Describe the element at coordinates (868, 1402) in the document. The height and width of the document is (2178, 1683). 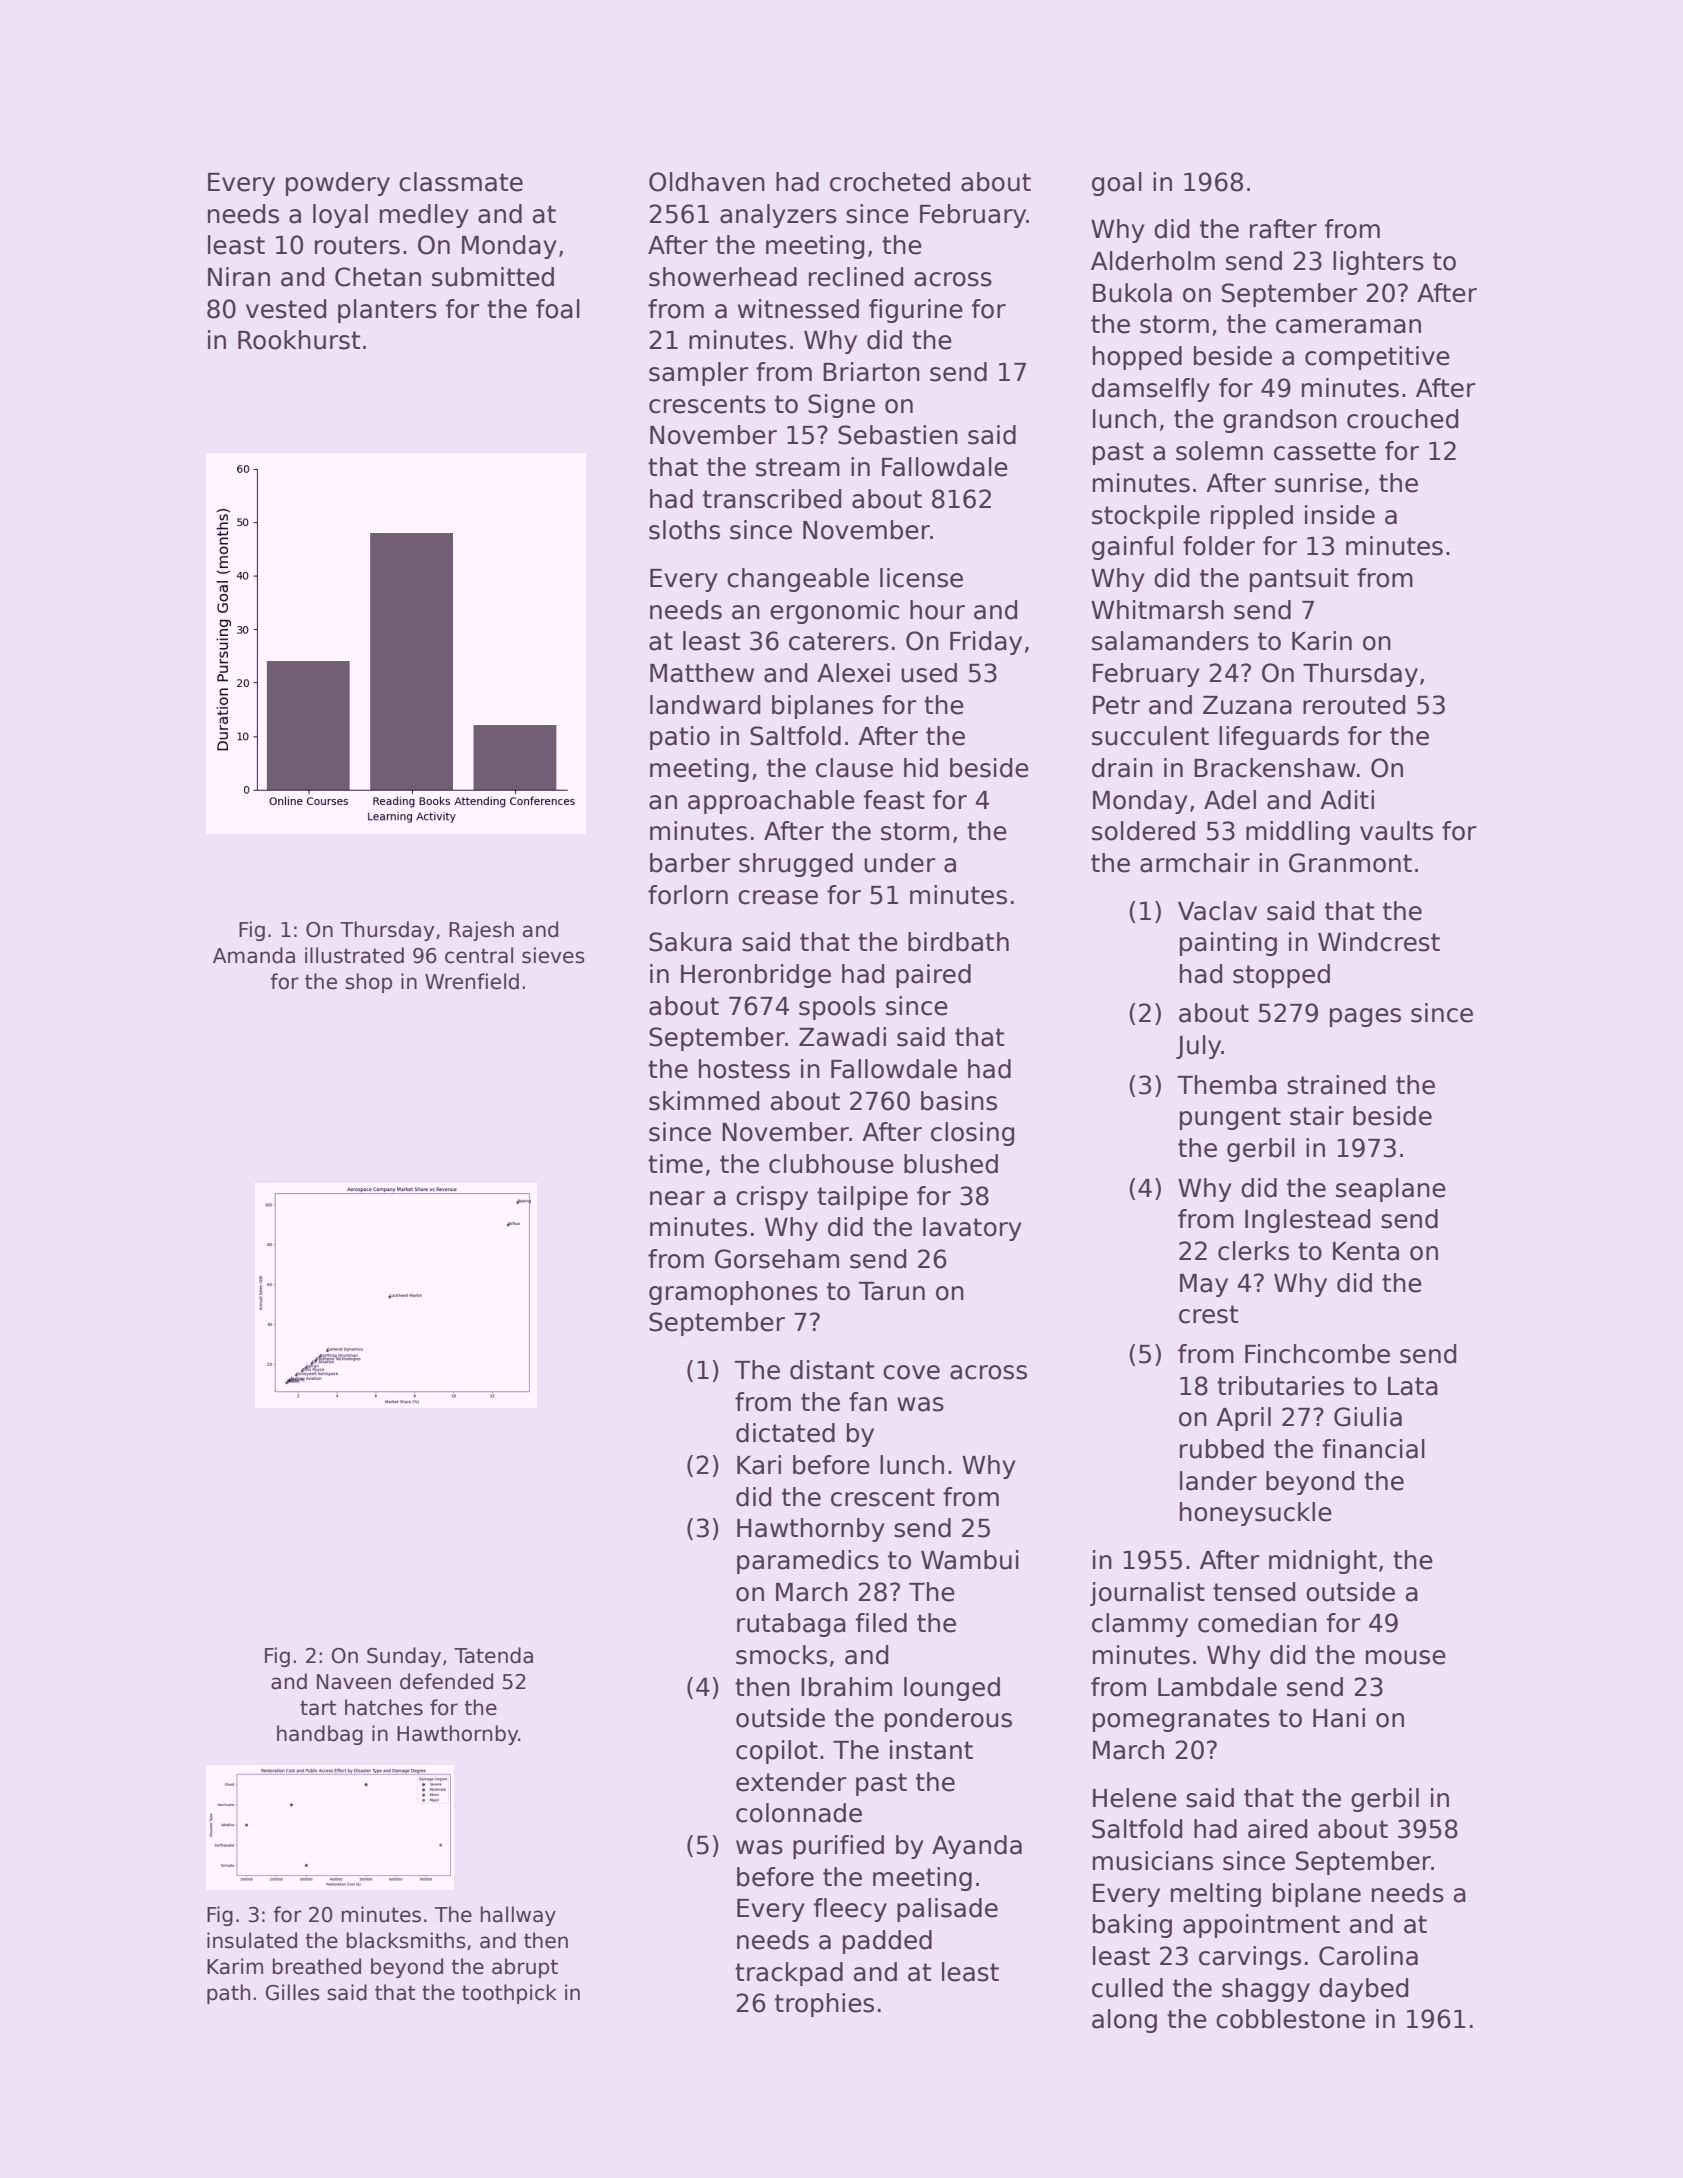
I see `fan` at that location.
